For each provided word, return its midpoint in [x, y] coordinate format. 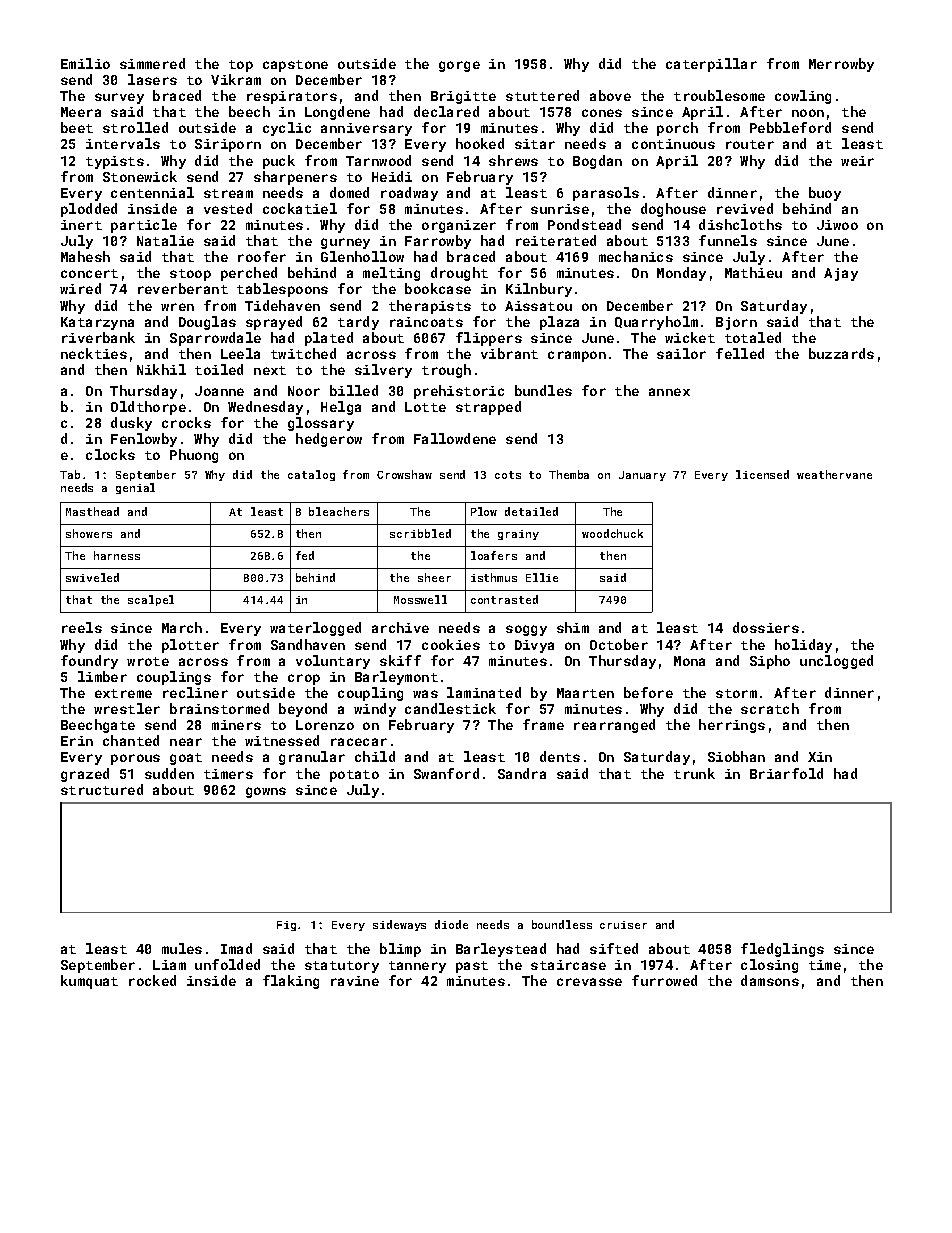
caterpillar [711, 65]
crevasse [589, 982]
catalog [311, 475]
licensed [762, 474]
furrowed [664, 980]
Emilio [85, 63]
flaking [291, 982]
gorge [459, 66]
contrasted [504, 599]
